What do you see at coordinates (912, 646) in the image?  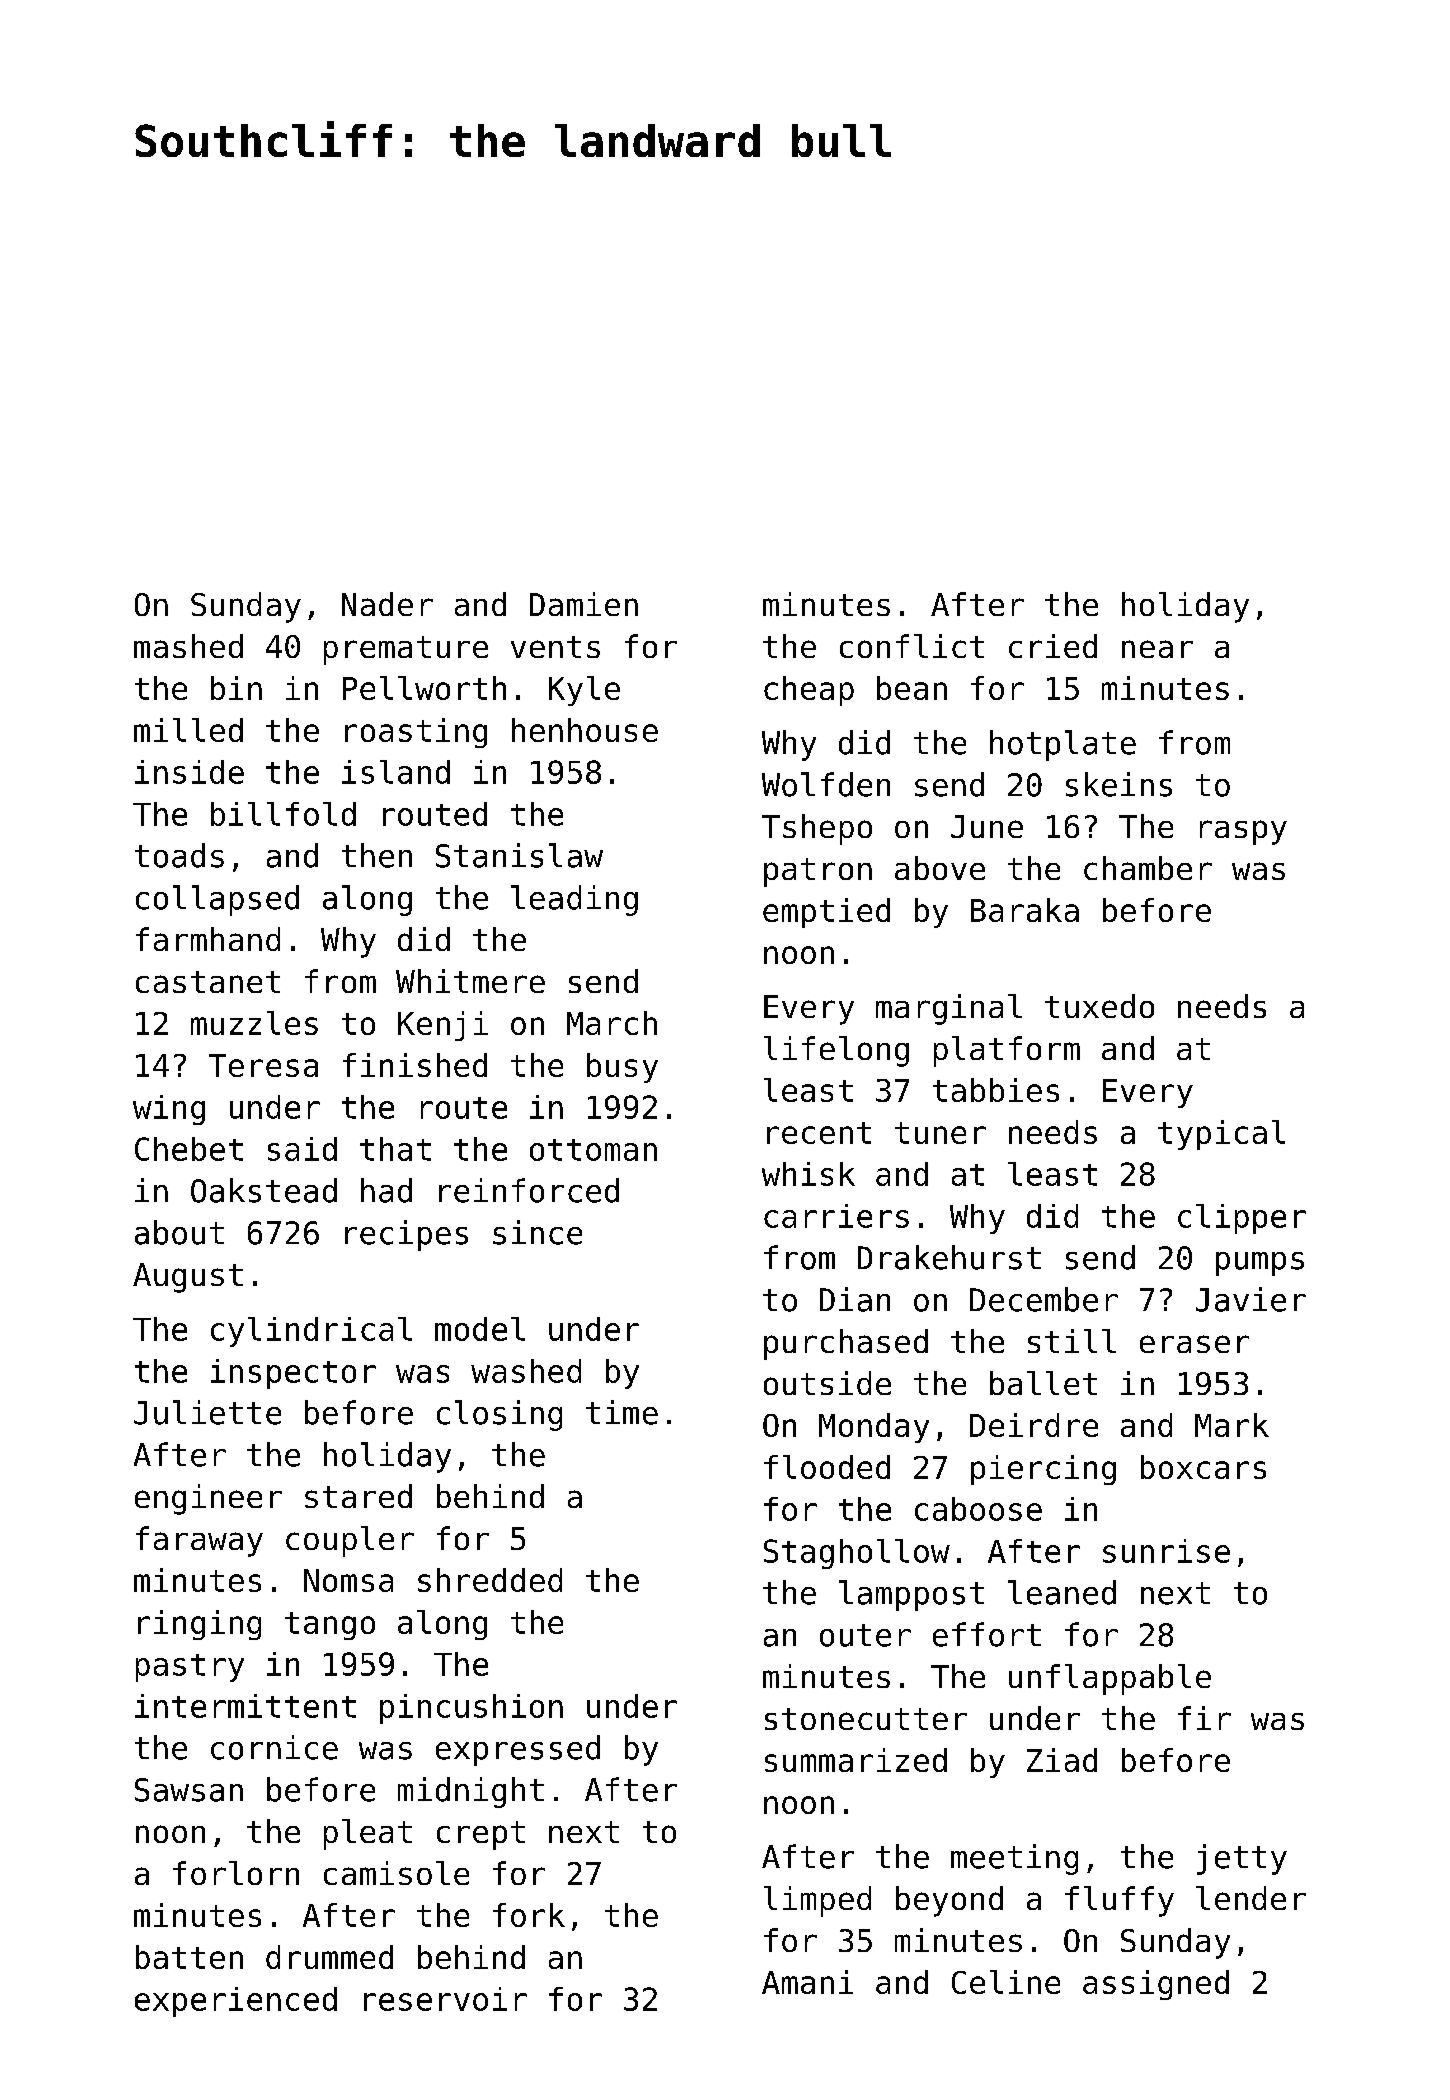 I see `conflict` at bounding box center [912, 646].
